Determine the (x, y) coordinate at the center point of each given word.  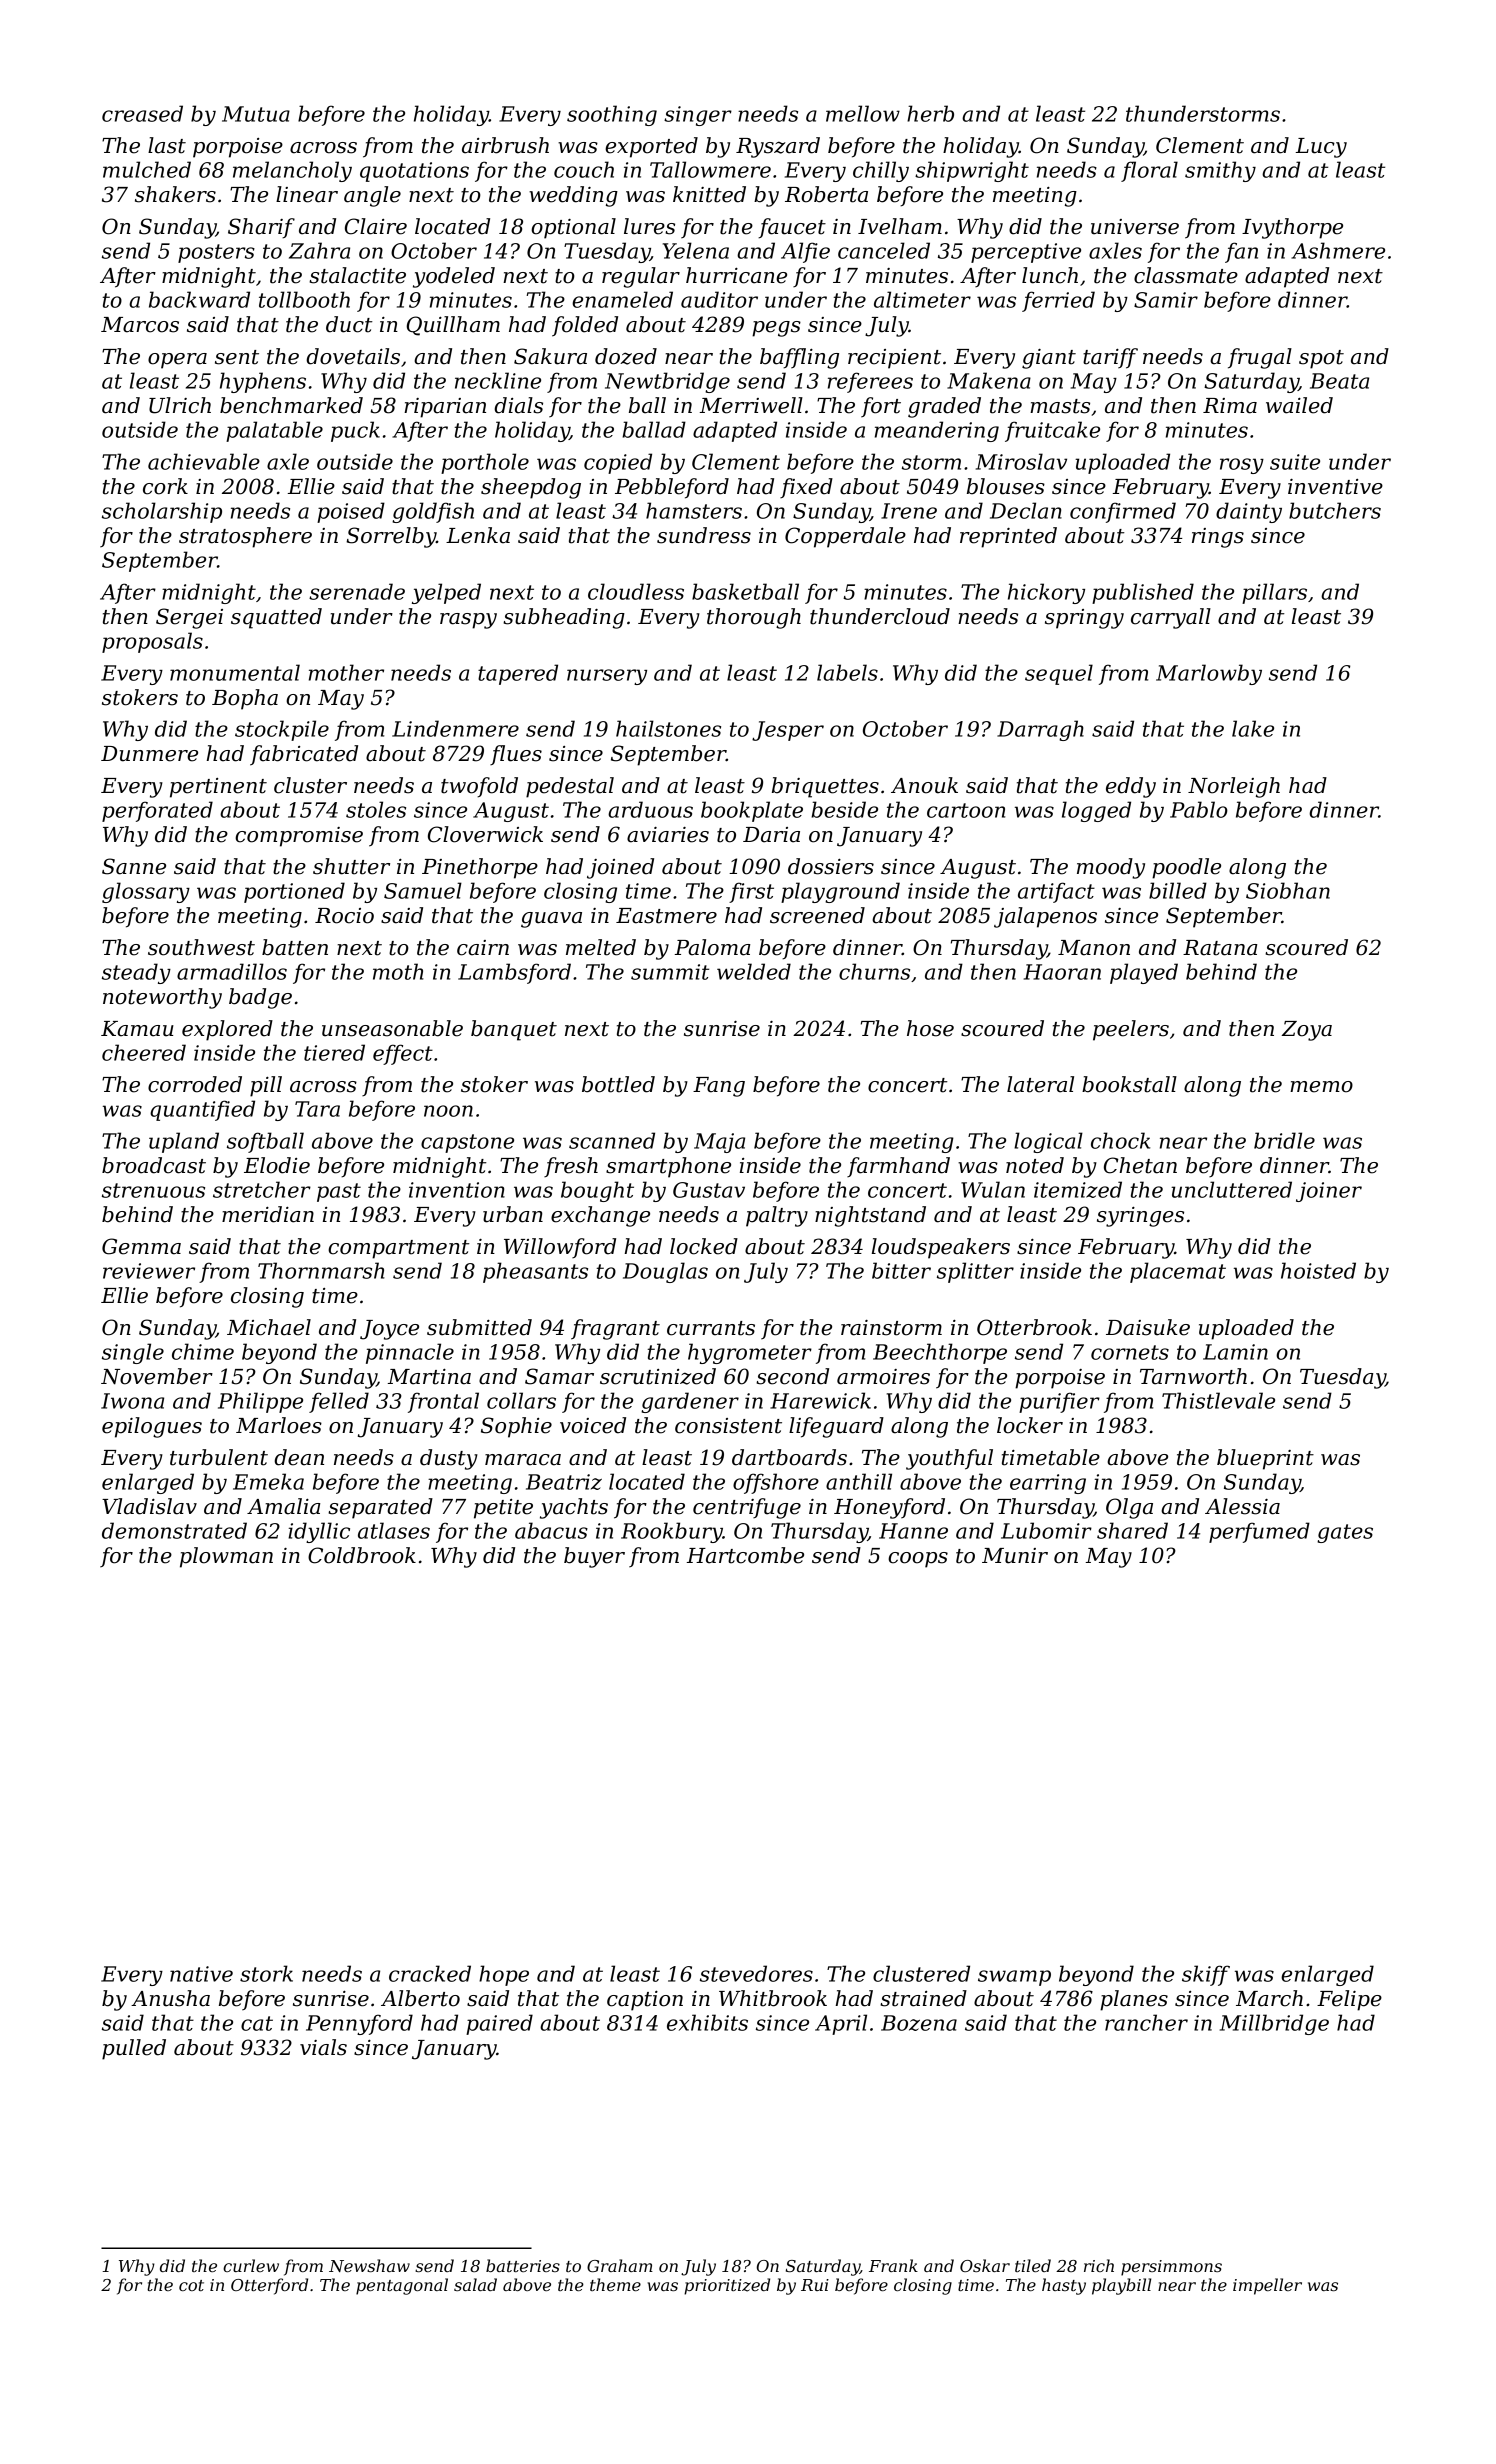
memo (1321, 1087)
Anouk (924, 785)
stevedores (756, 1973)
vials (323, 2047)
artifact (1056, 892)
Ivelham (900, 226)
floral (1149, 171)
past (339, 1192)
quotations (414, 172)
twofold (479, 787)
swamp (1014, 1978)
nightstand (870, 1216)
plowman (226, 1557)
